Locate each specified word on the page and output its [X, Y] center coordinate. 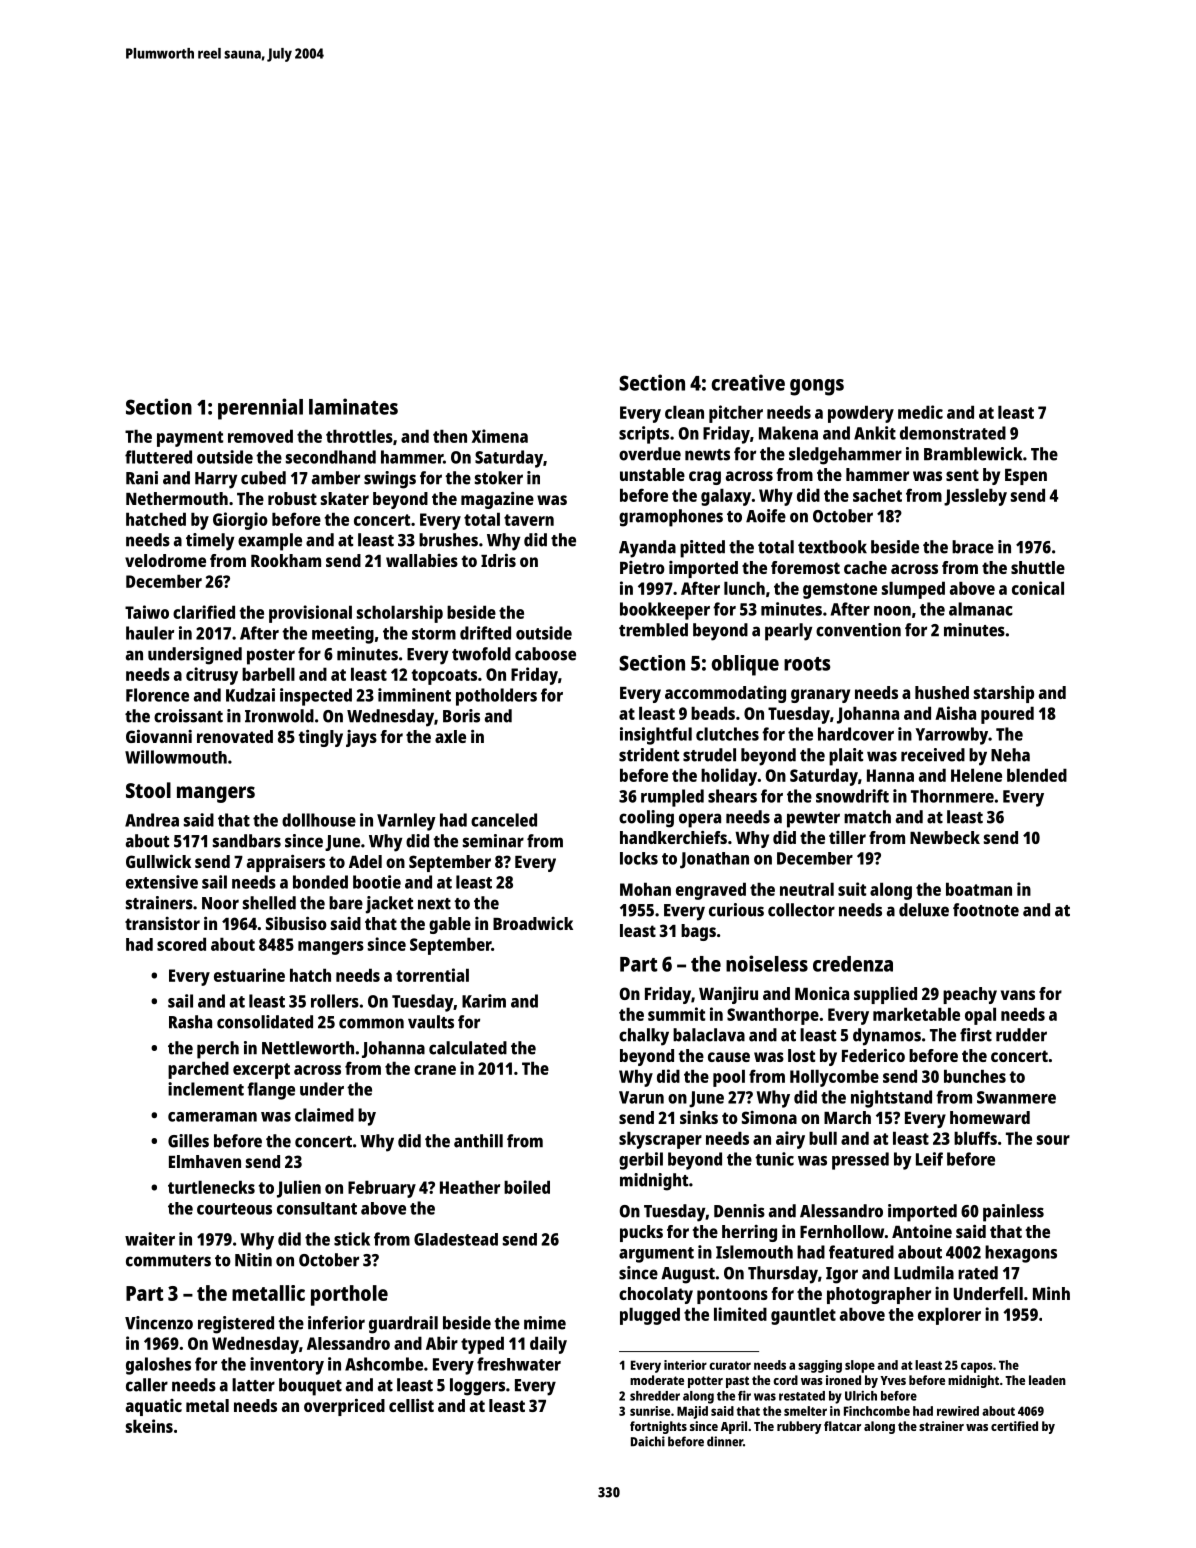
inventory [287, 1366]
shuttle [1038, 567]
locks [639, 858]
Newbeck [945, 837]
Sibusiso [296, 923]
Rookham [286, 560]
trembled [653, 630]
